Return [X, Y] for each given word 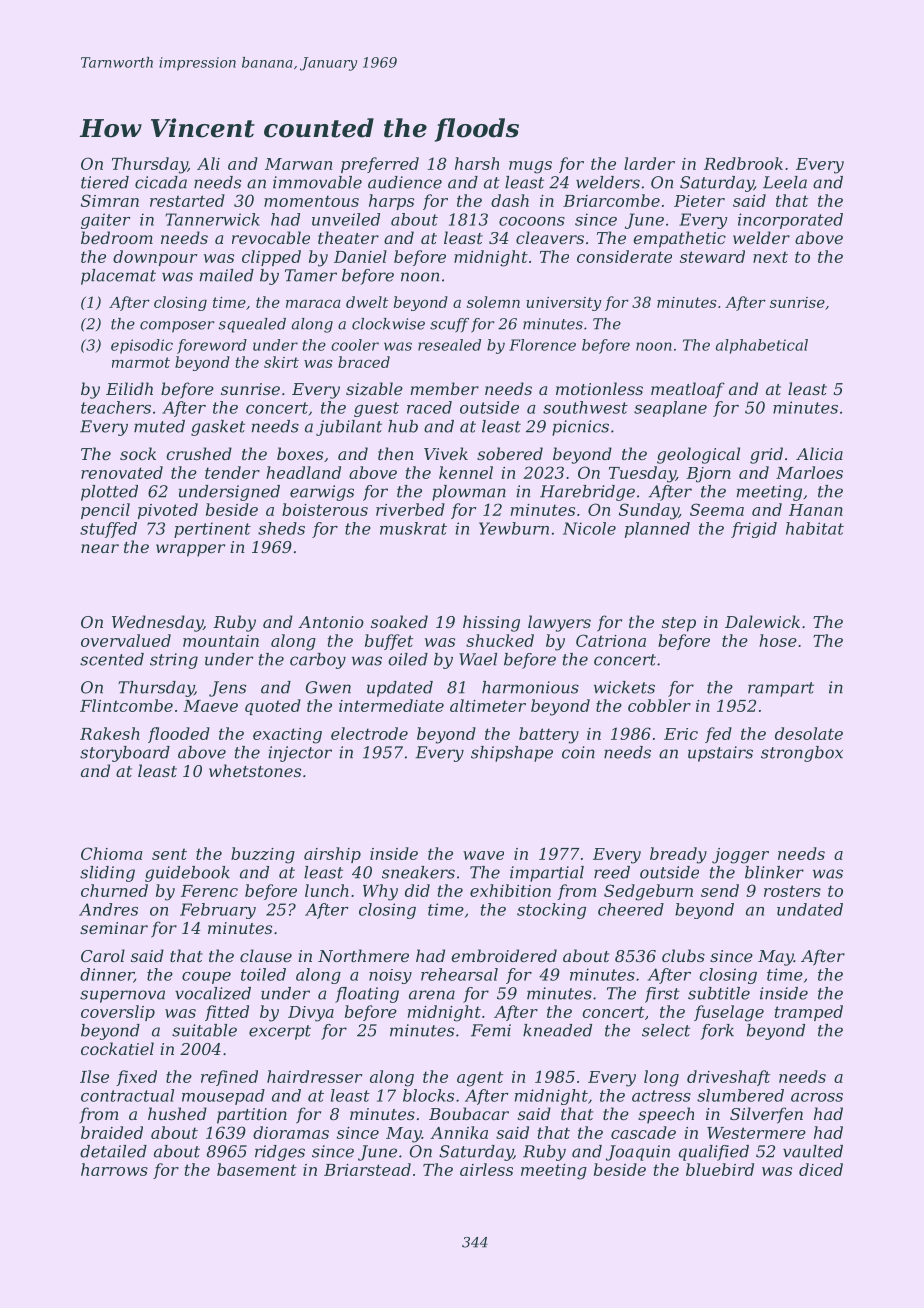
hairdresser [314, 1076]
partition [252, 1116]
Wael [478, 659]
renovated [122, 472]
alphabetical [762, 346]
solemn [493, 302]
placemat [118, 277]
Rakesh [110, 733]
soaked [399, 621]
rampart [781, 689]
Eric [681, 734]
